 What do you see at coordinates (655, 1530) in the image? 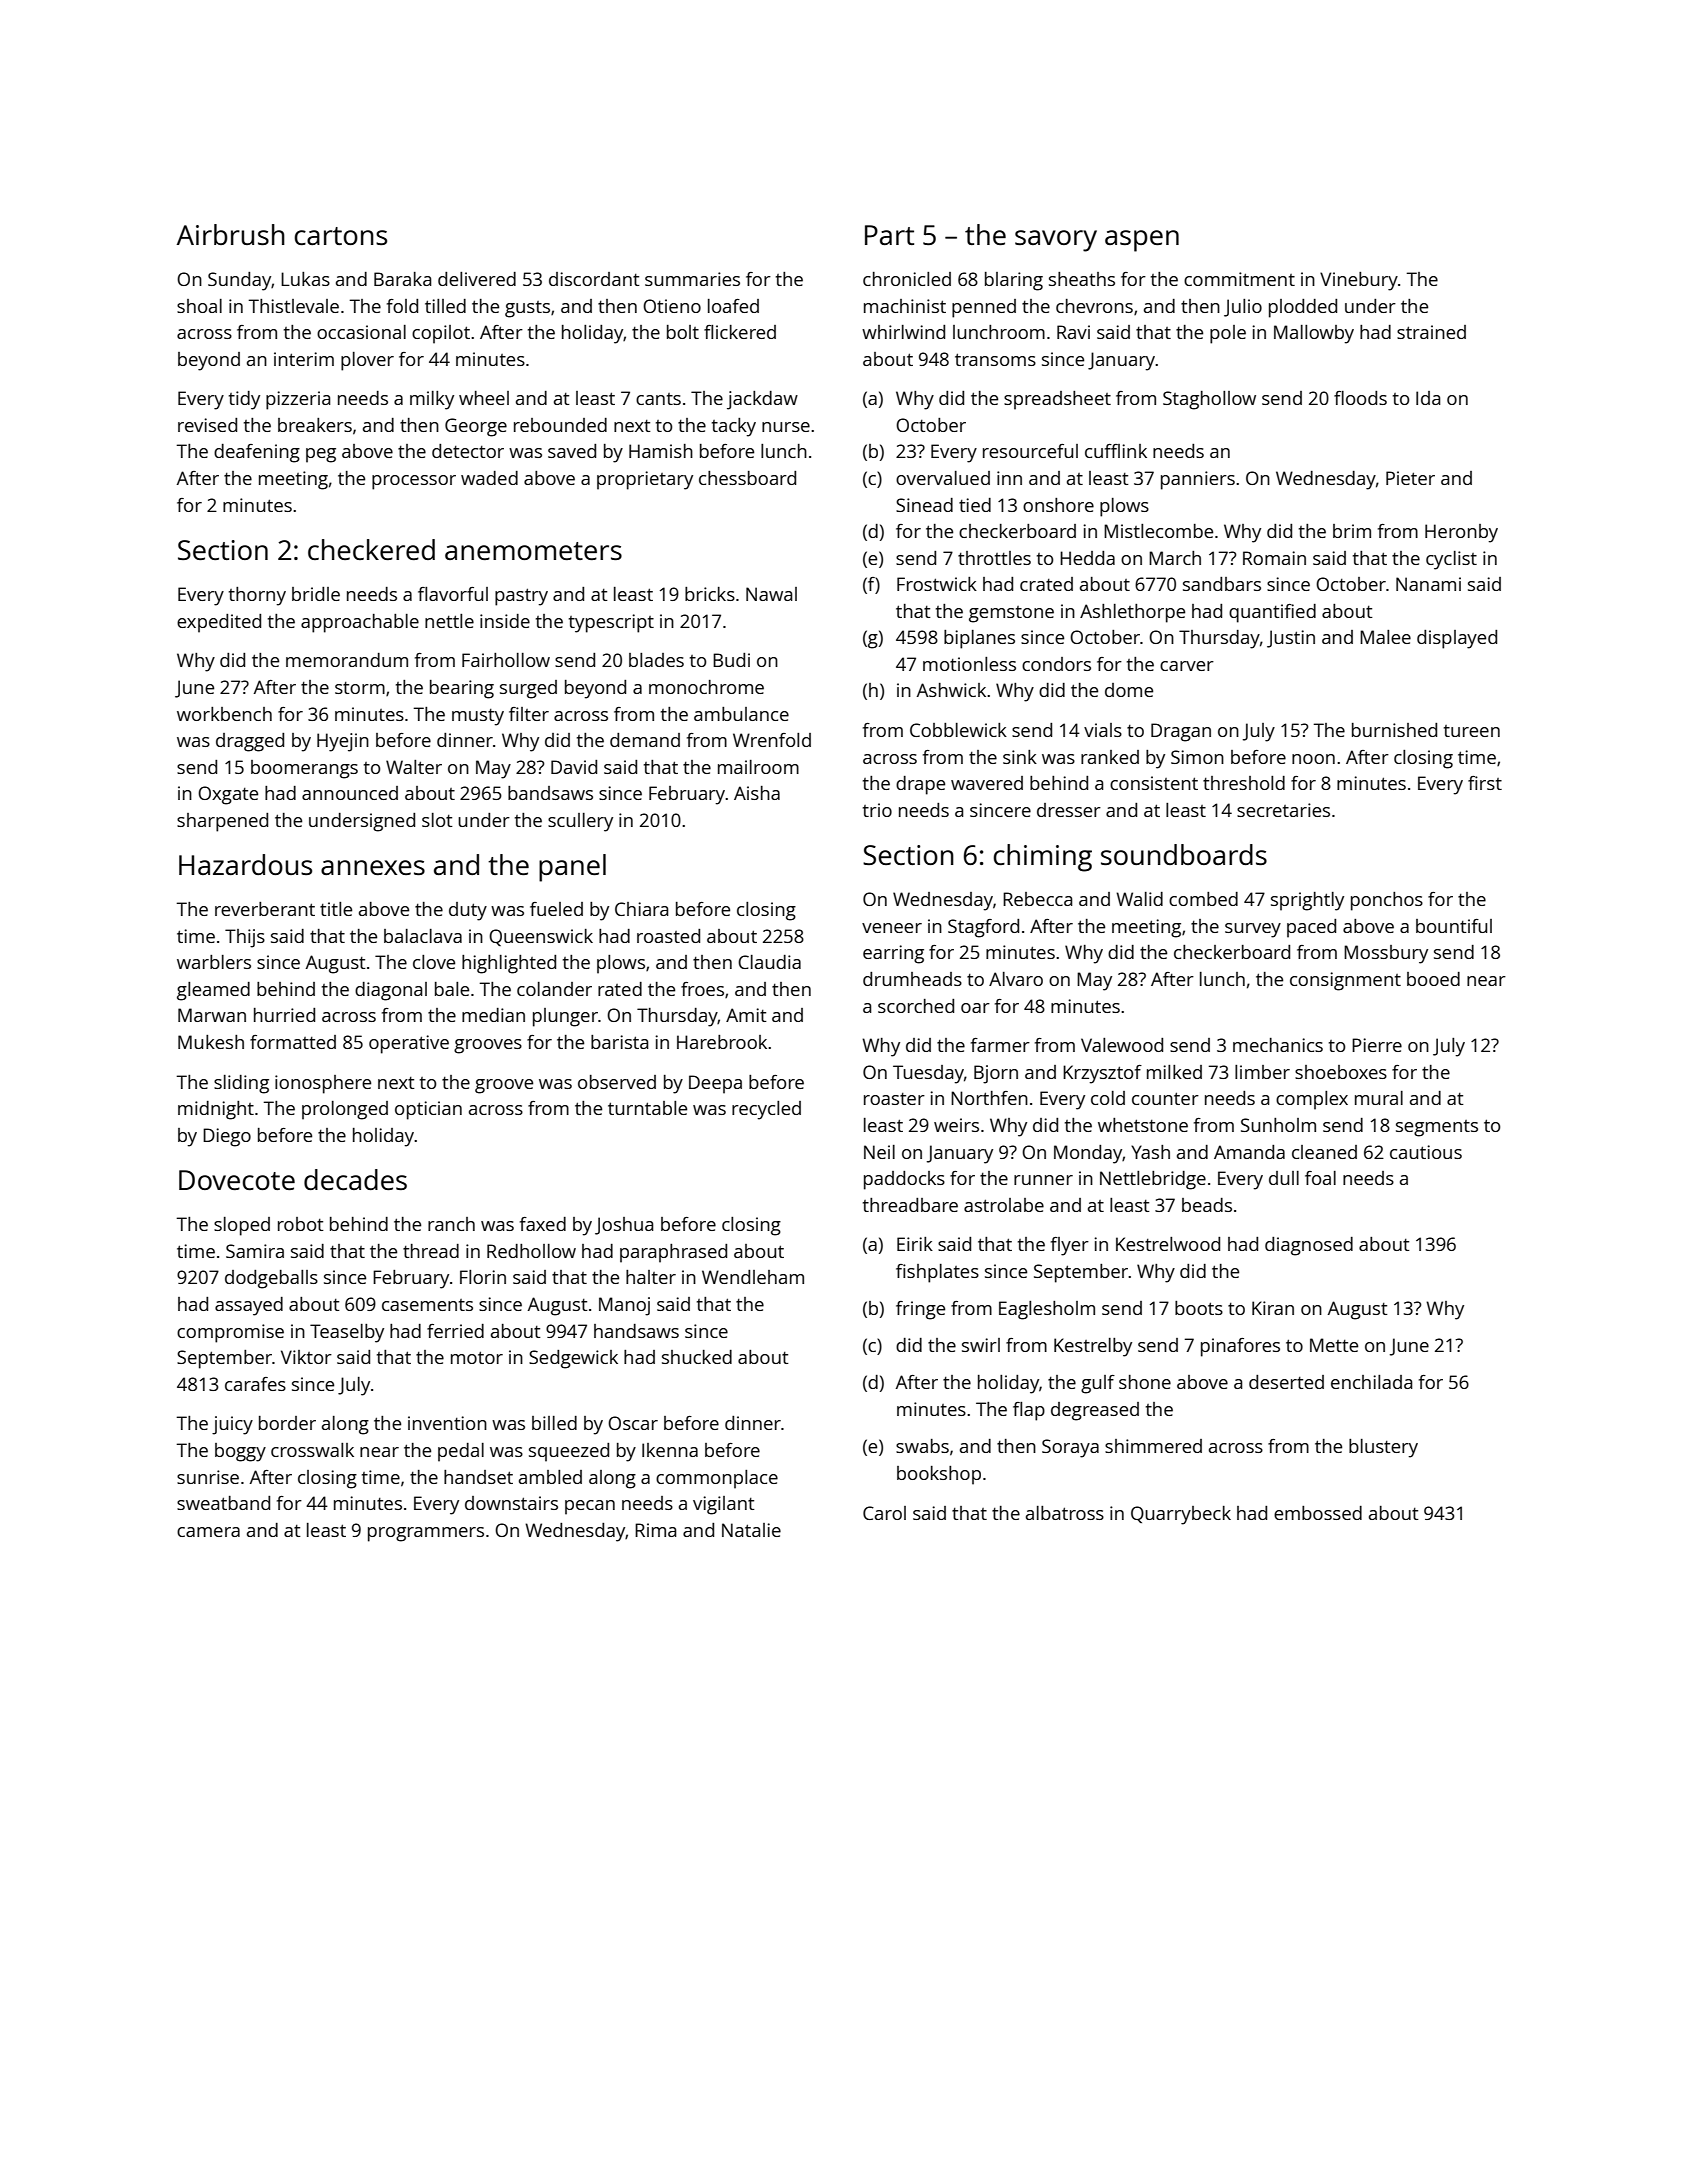
I see `Rima` at bounding box center [655, 1530].
